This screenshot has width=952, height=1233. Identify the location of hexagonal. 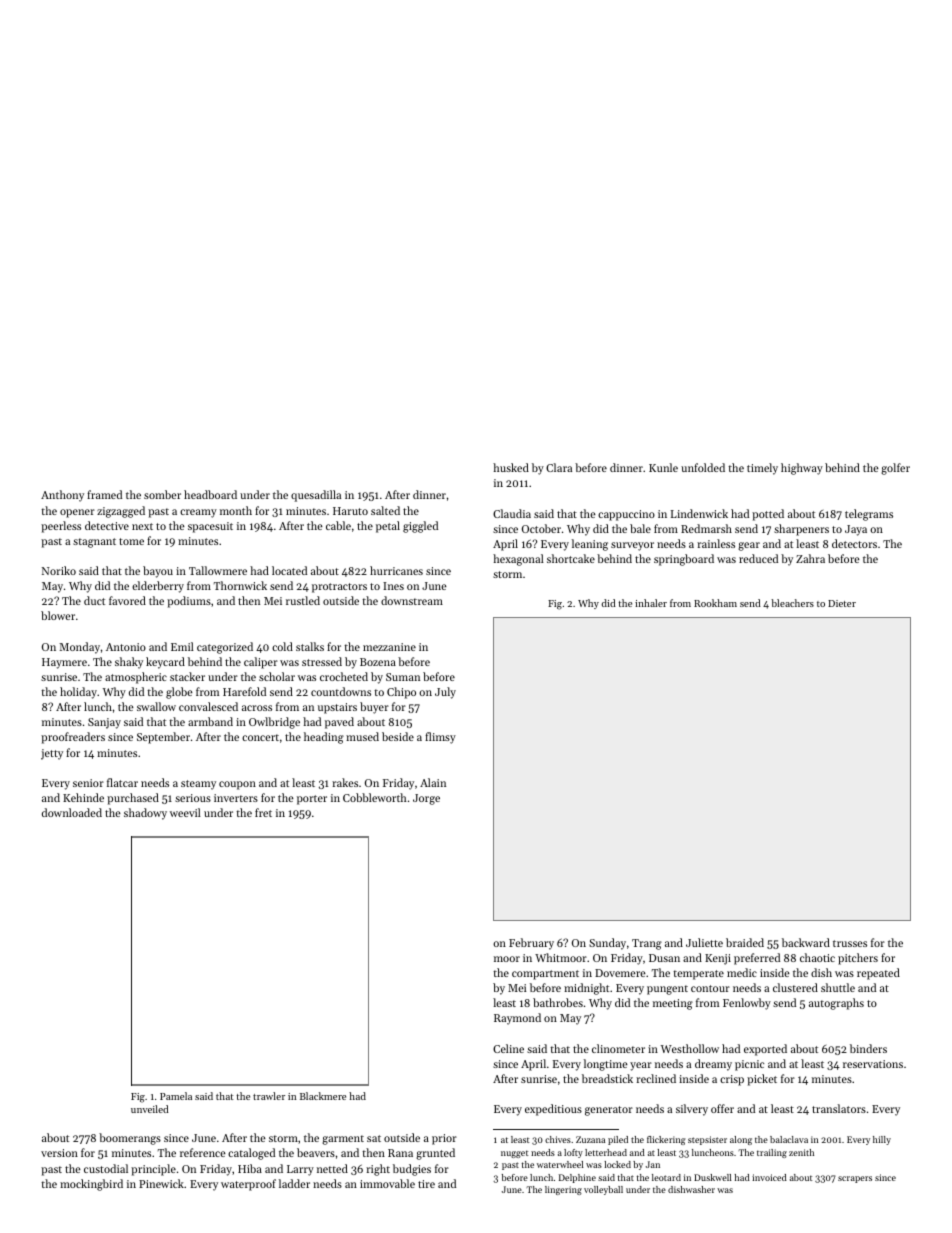
(518, 560).
